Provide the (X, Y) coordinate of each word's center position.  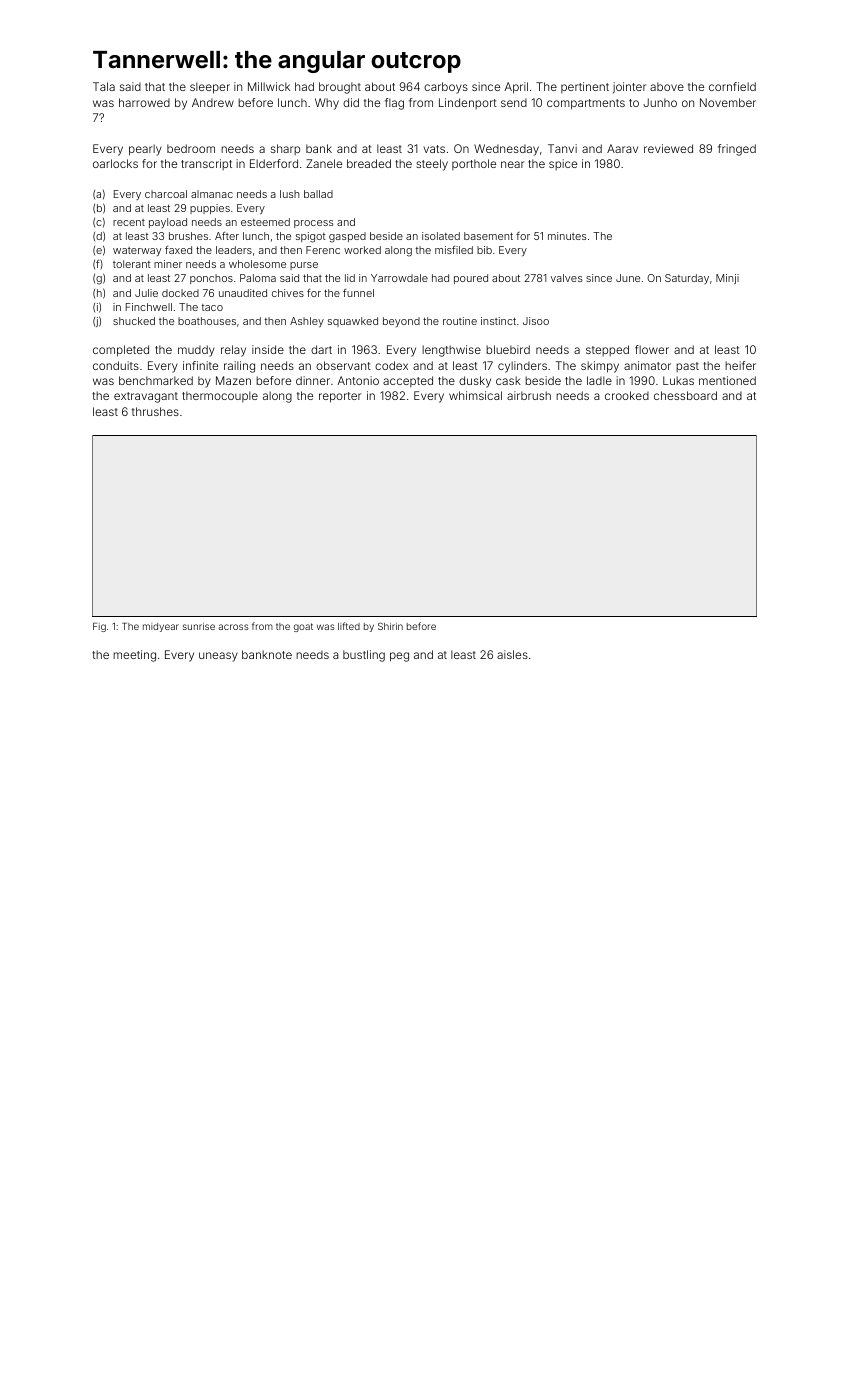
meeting (134, 656)
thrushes (155, 411)
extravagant (146, 397)
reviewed (668, 148)
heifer (740, 365)
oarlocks (115, 163)
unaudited (243, 293)
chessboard (685, 395)
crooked (627, 395)
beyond (401, 322)
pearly (145, 150)
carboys (446, 88)
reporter (340, 397)
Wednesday (506, 150)
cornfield (732, 86)
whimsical (475, 395)
